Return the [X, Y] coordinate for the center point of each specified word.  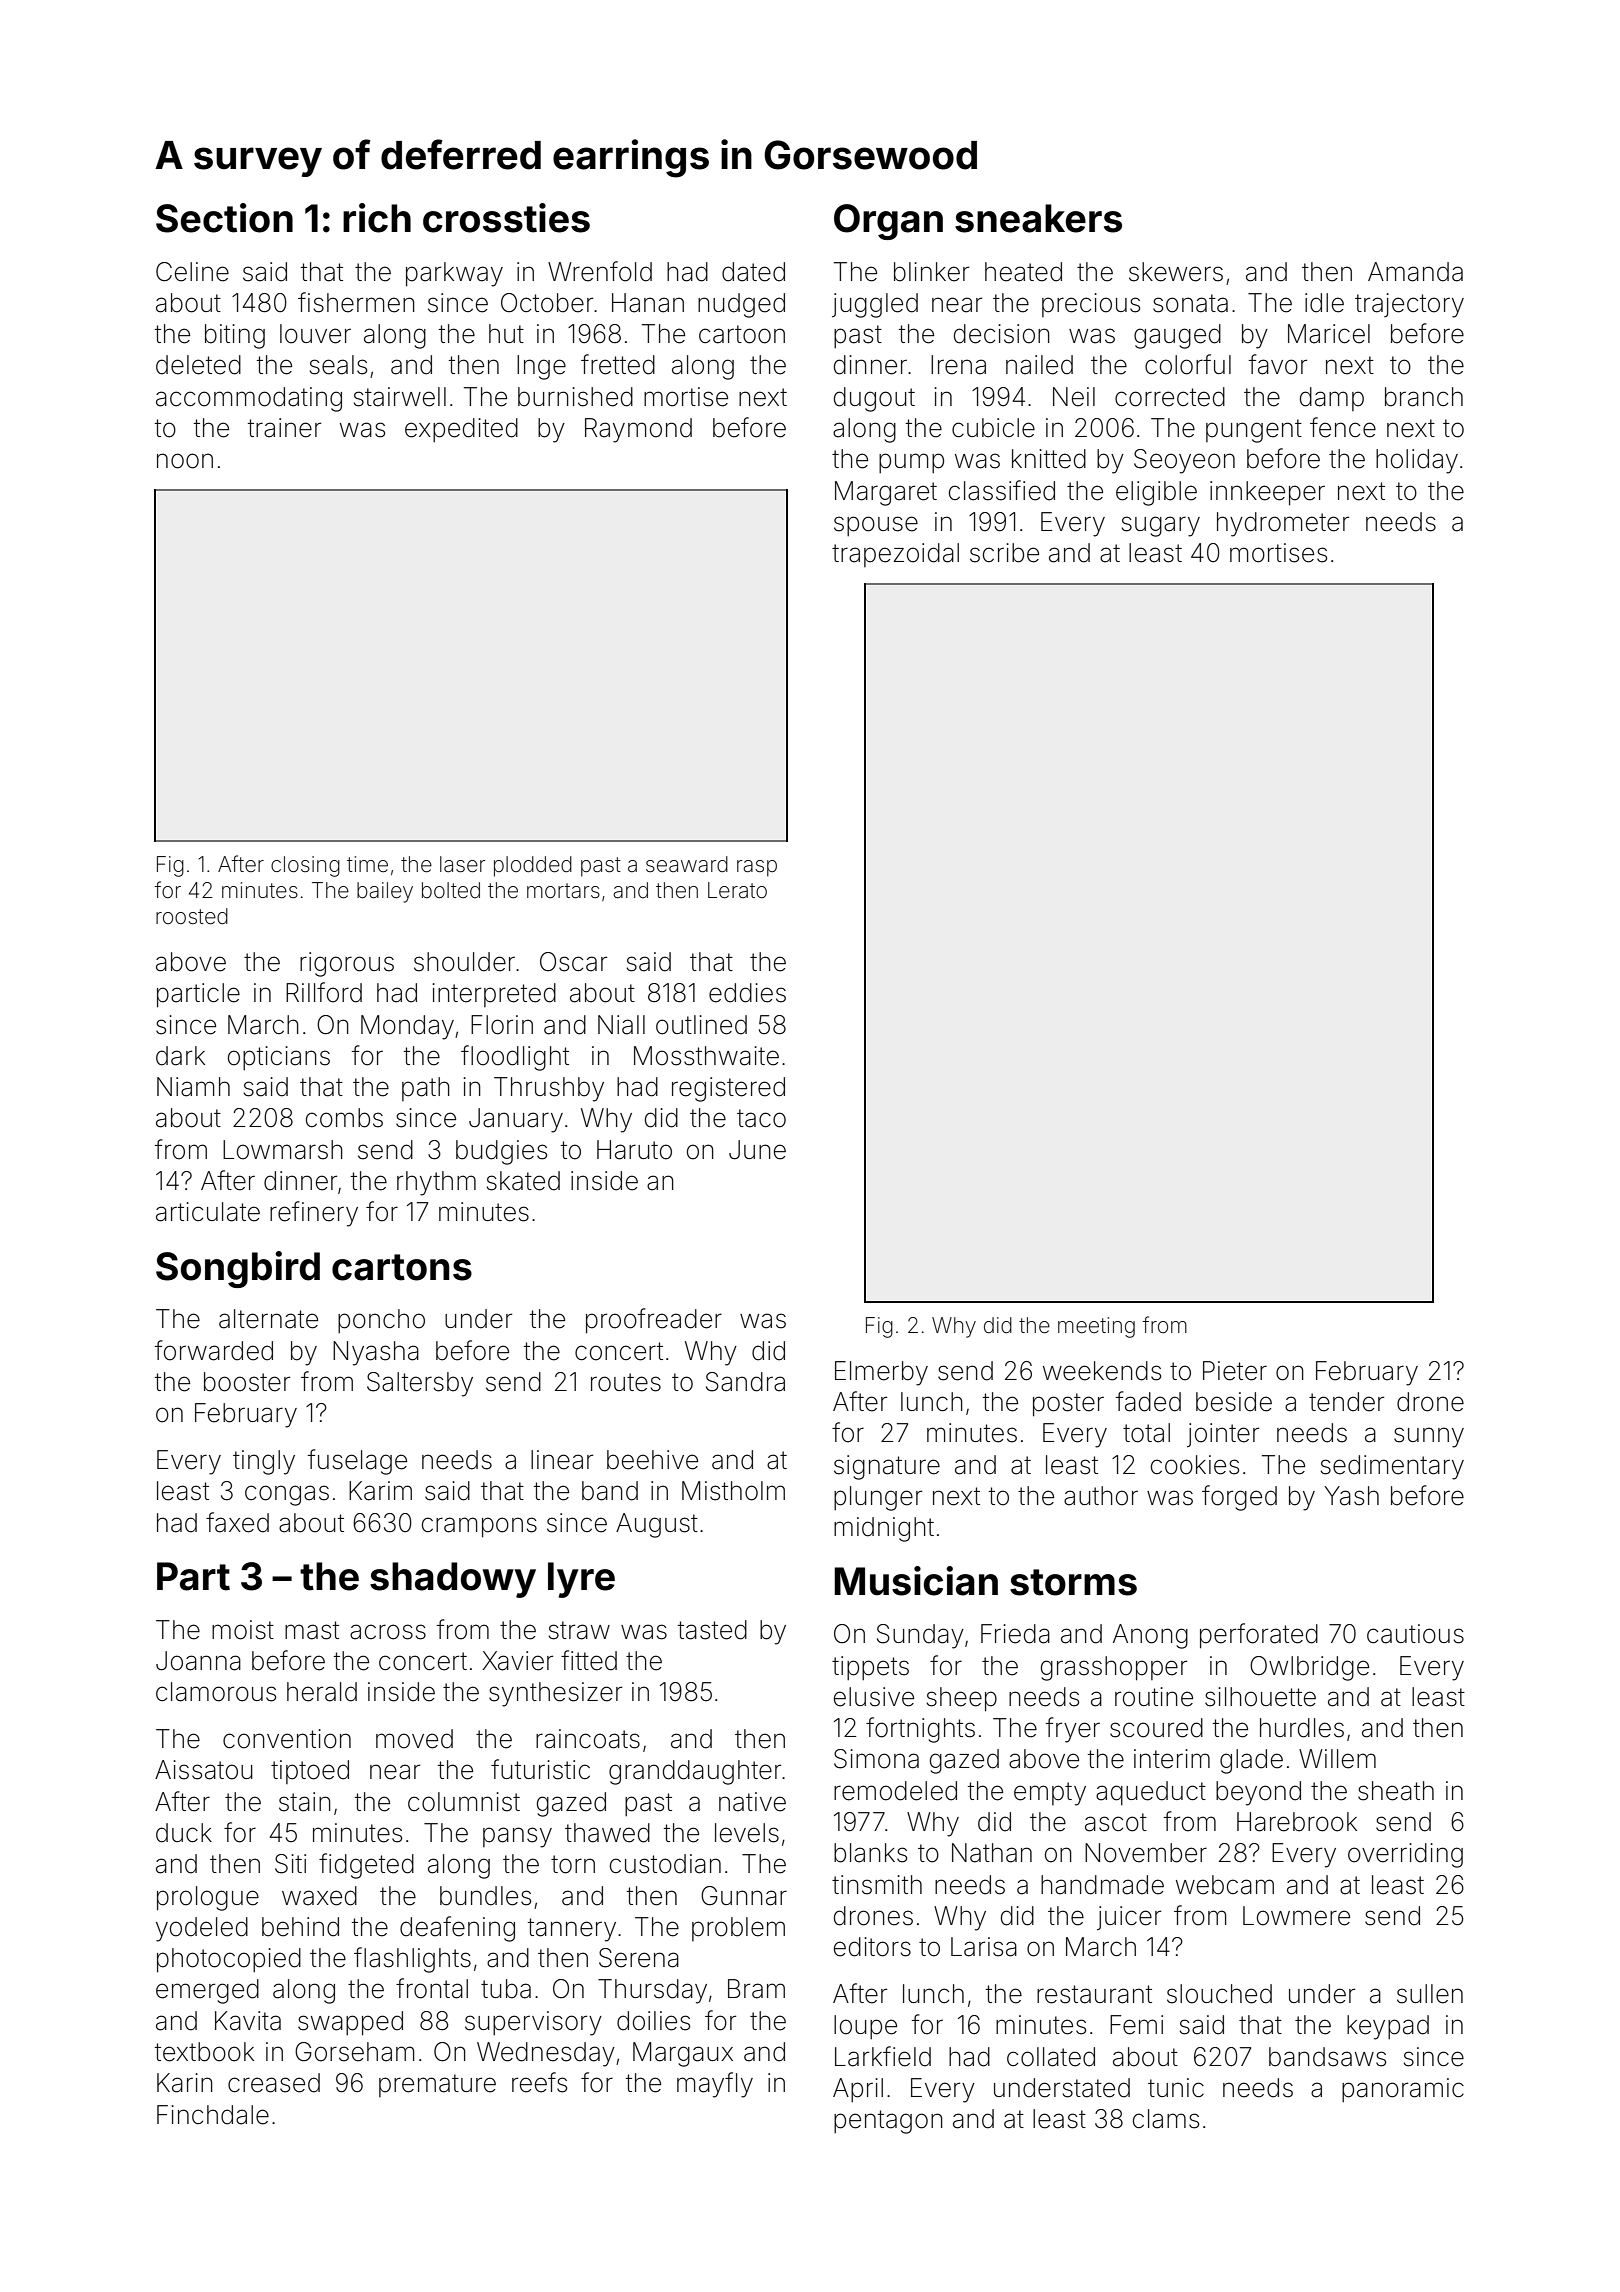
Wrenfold [600, 271]
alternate [268, 1319]
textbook [204, 2052]
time [367, 864]
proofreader [654, 1321]
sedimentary [1392, 1467]
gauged [1177, 336]
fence [1343, 427]
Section [224, 218]
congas [287, 1495]
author [1101, 1496]
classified [1002, 490]
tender [1346, 1402]
